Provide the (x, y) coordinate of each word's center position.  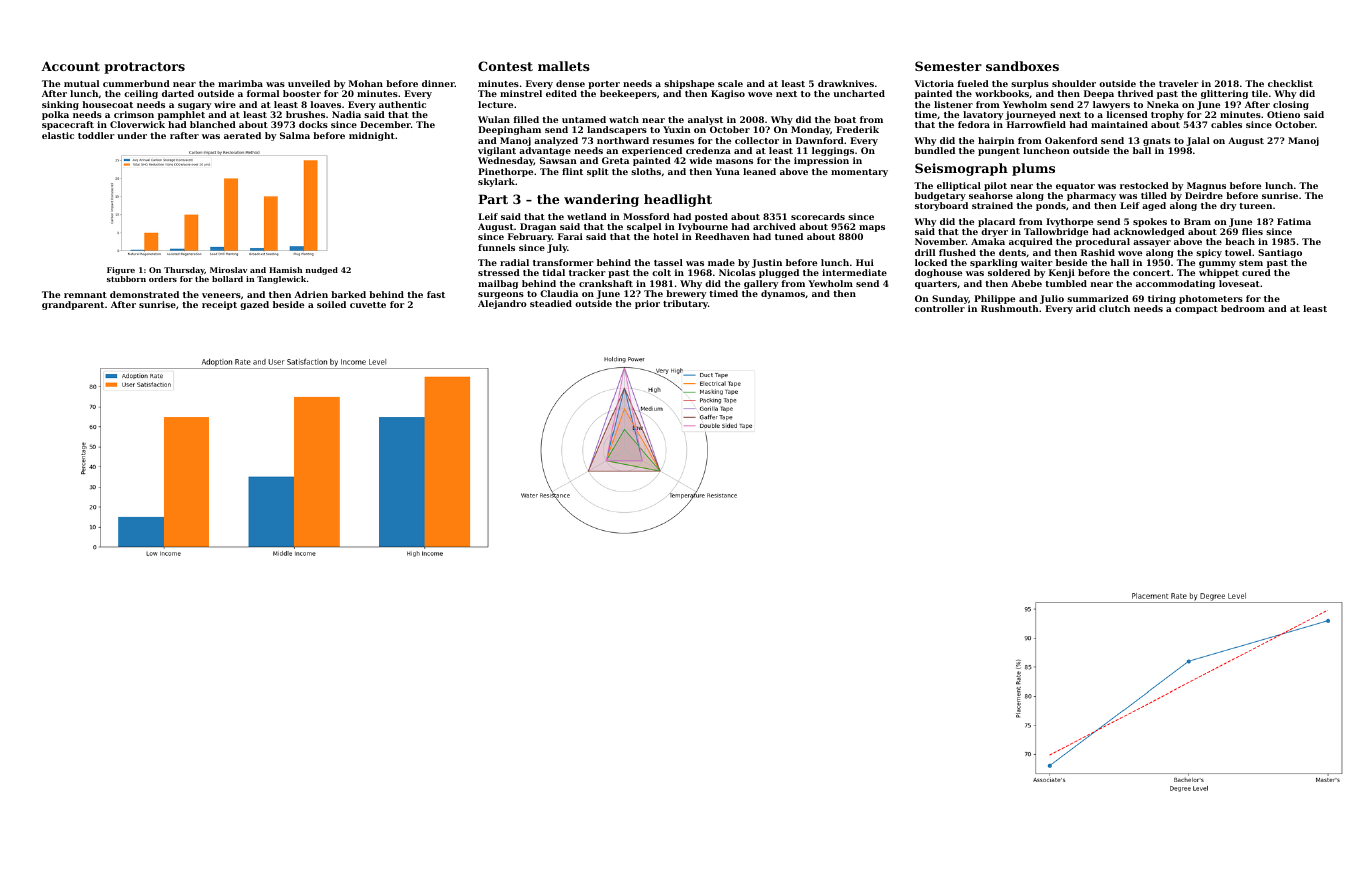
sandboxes (1022, 66)
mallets (564, 66)
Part (493, 199)
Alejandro (502, 304)
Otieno (1283, 114)
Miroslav (228, 270)
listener (953, 104)
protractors (144, 68)
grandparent (73, 305)
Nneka (1163, 104)
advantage (545, 151)
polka (55, 115)
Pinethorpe (505, 172)
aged (1154, 206)
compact (1196, 310)
